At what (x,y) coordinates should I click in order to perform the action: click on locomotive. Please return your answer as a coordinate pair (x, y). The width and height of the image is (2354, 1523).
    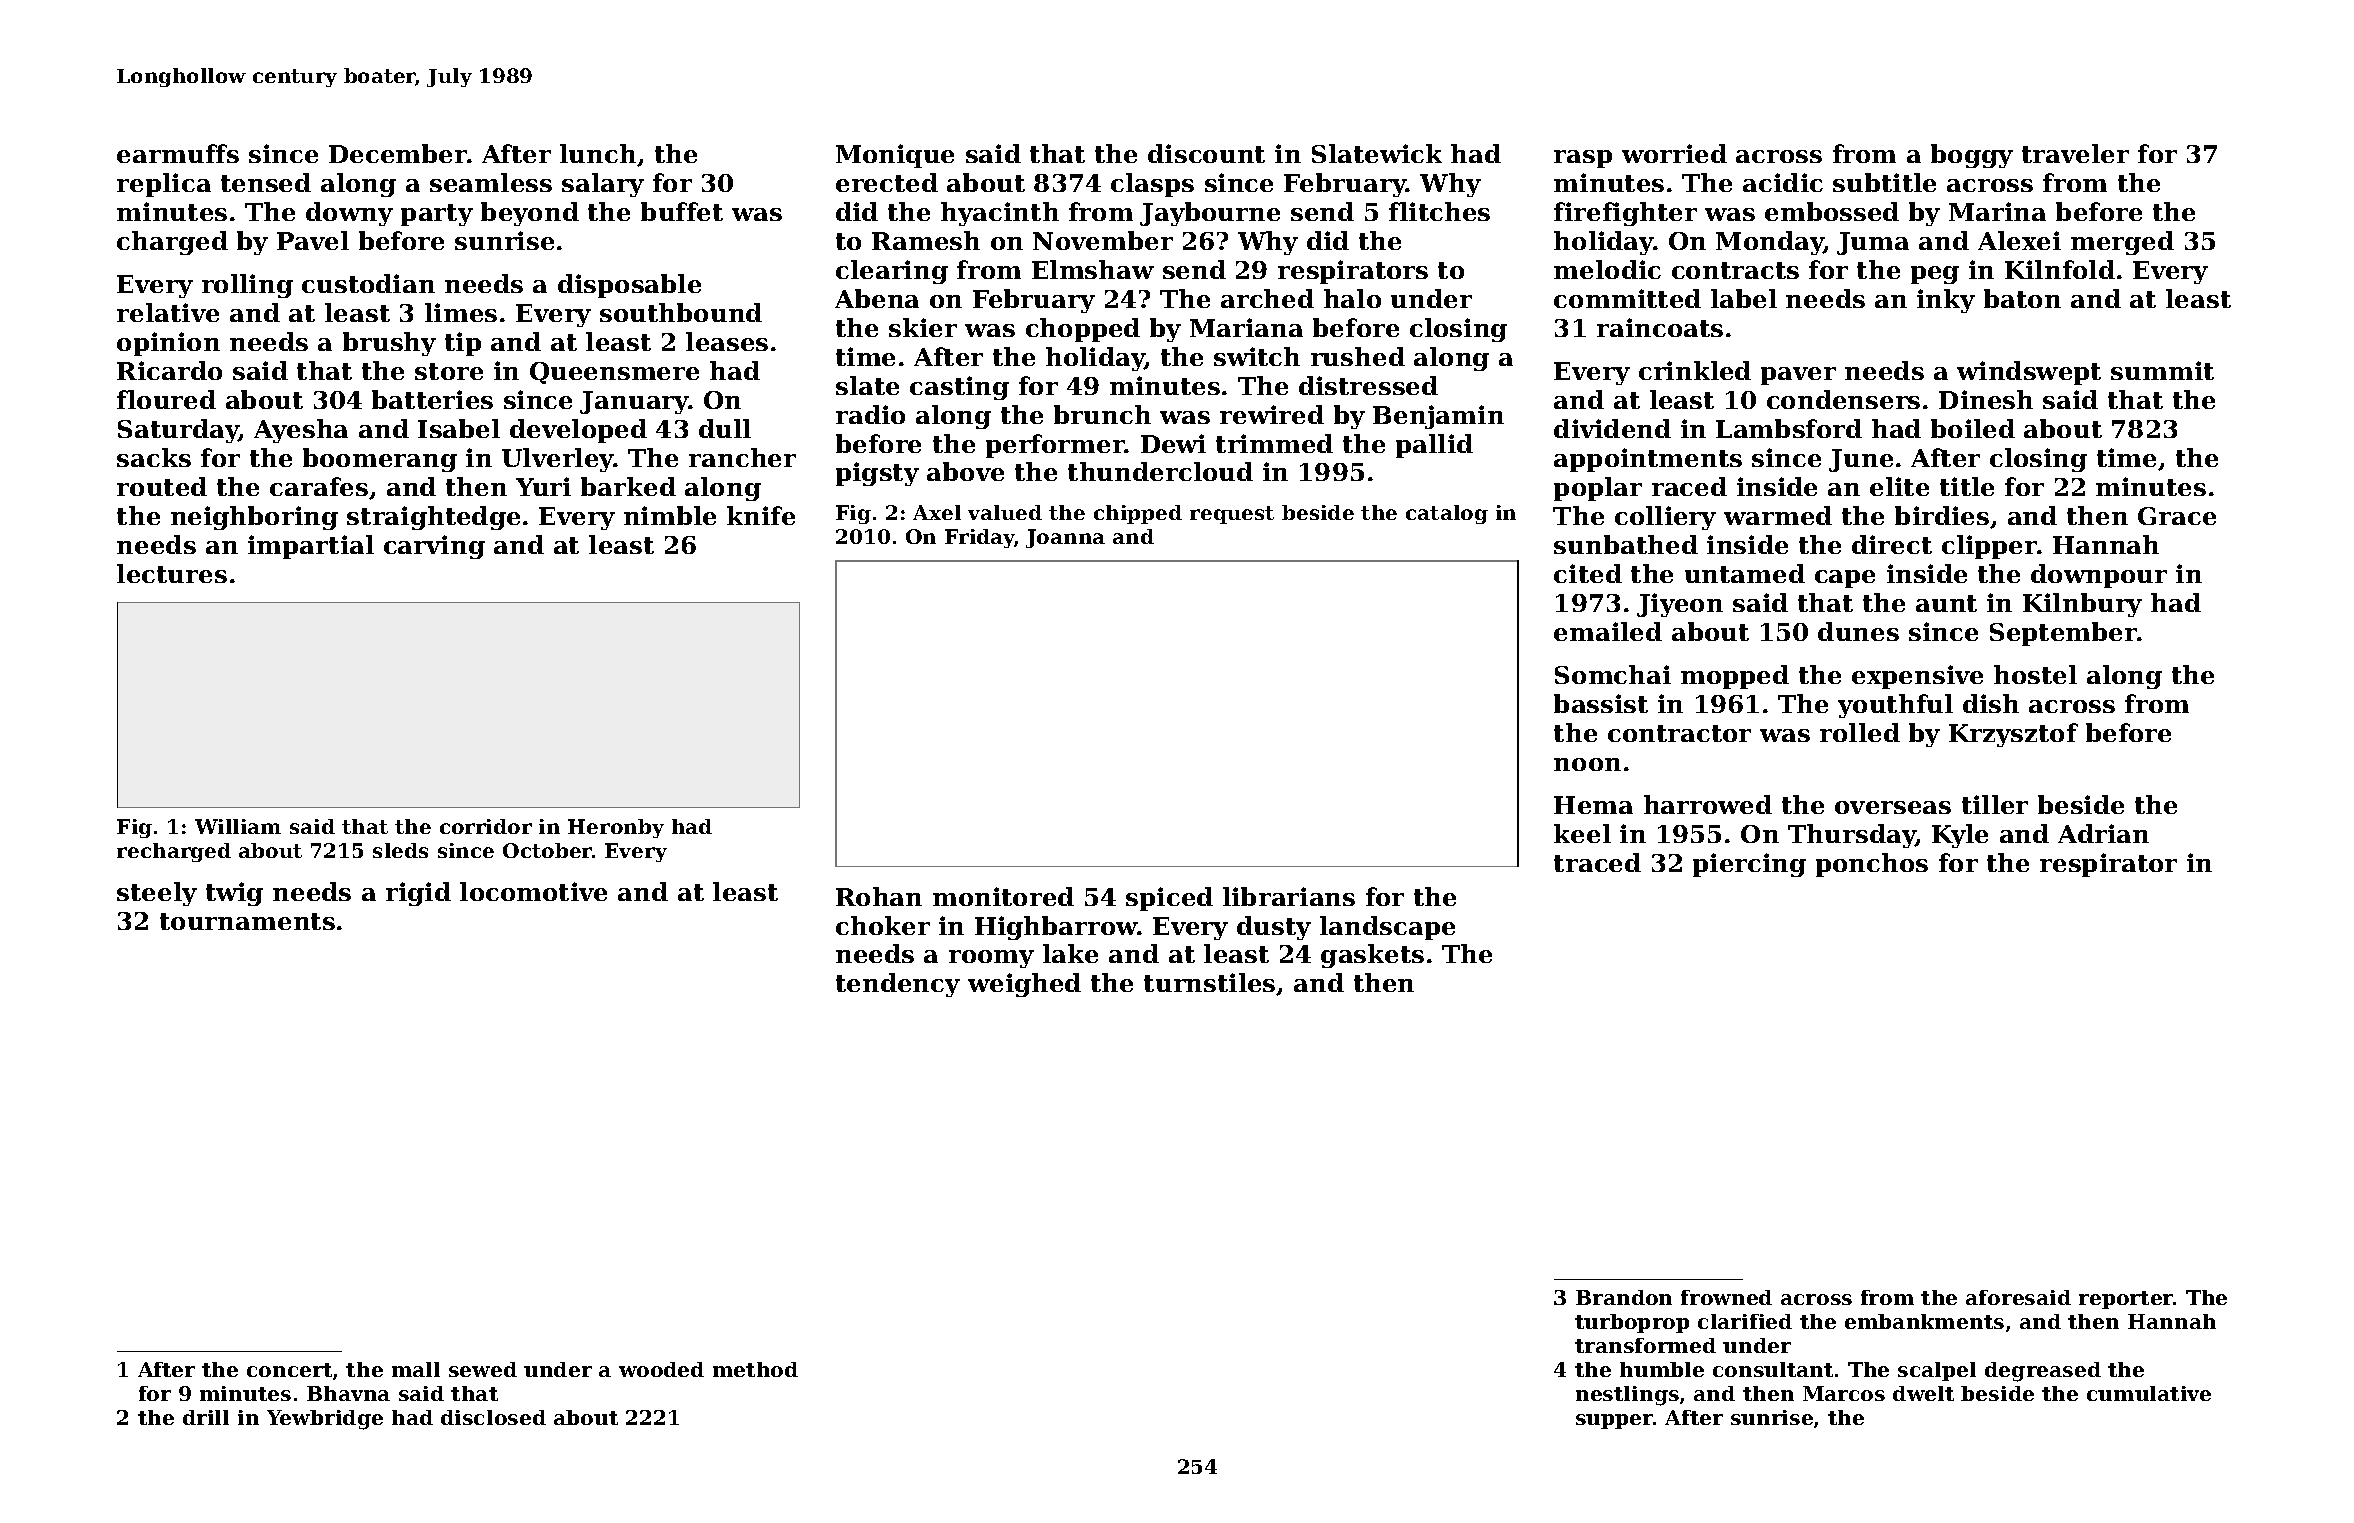
    Looking at the image, I should click on (533, 891).
